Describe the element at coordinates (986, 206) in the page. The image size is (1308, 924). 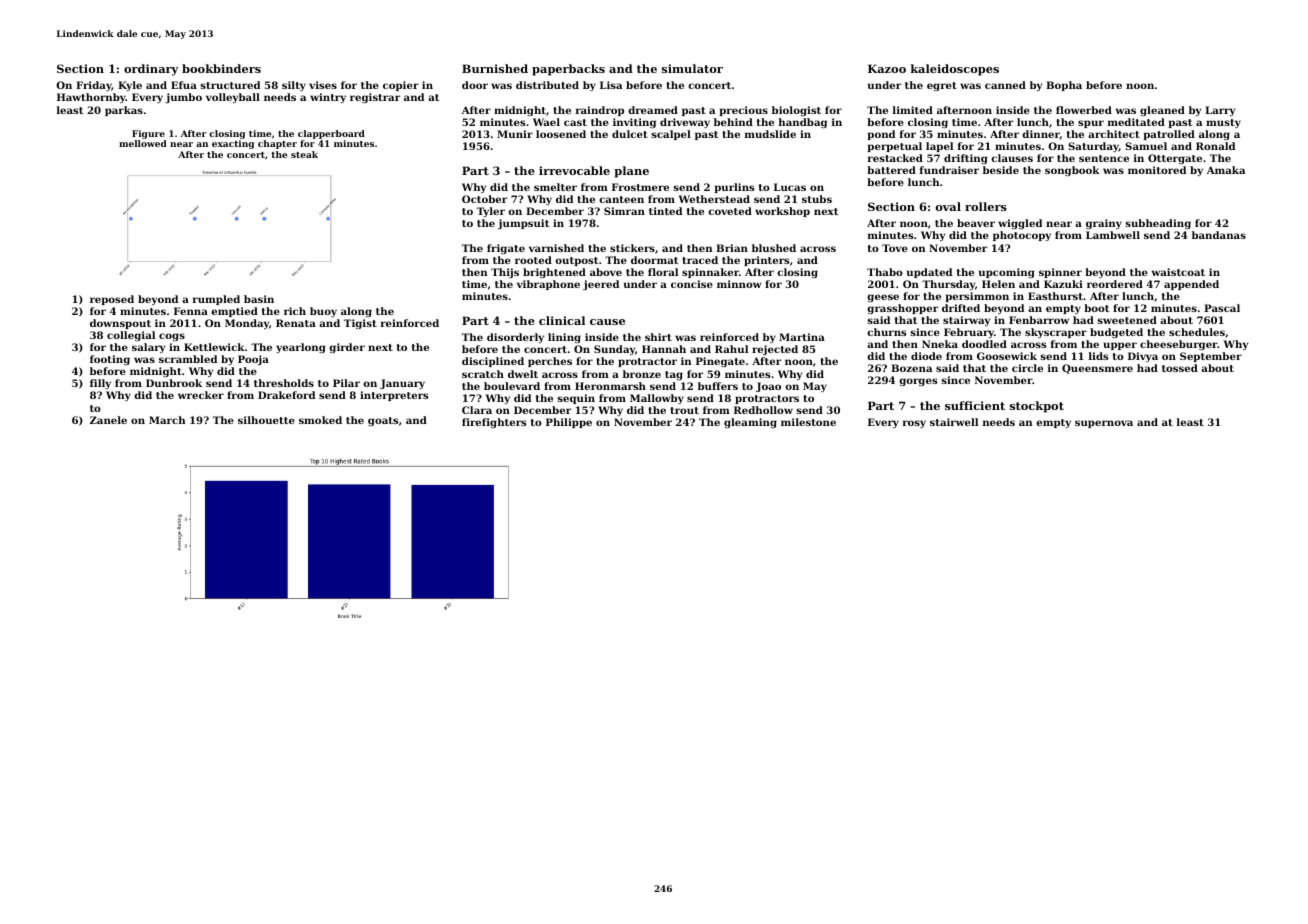
I see `rollers` at that location.
